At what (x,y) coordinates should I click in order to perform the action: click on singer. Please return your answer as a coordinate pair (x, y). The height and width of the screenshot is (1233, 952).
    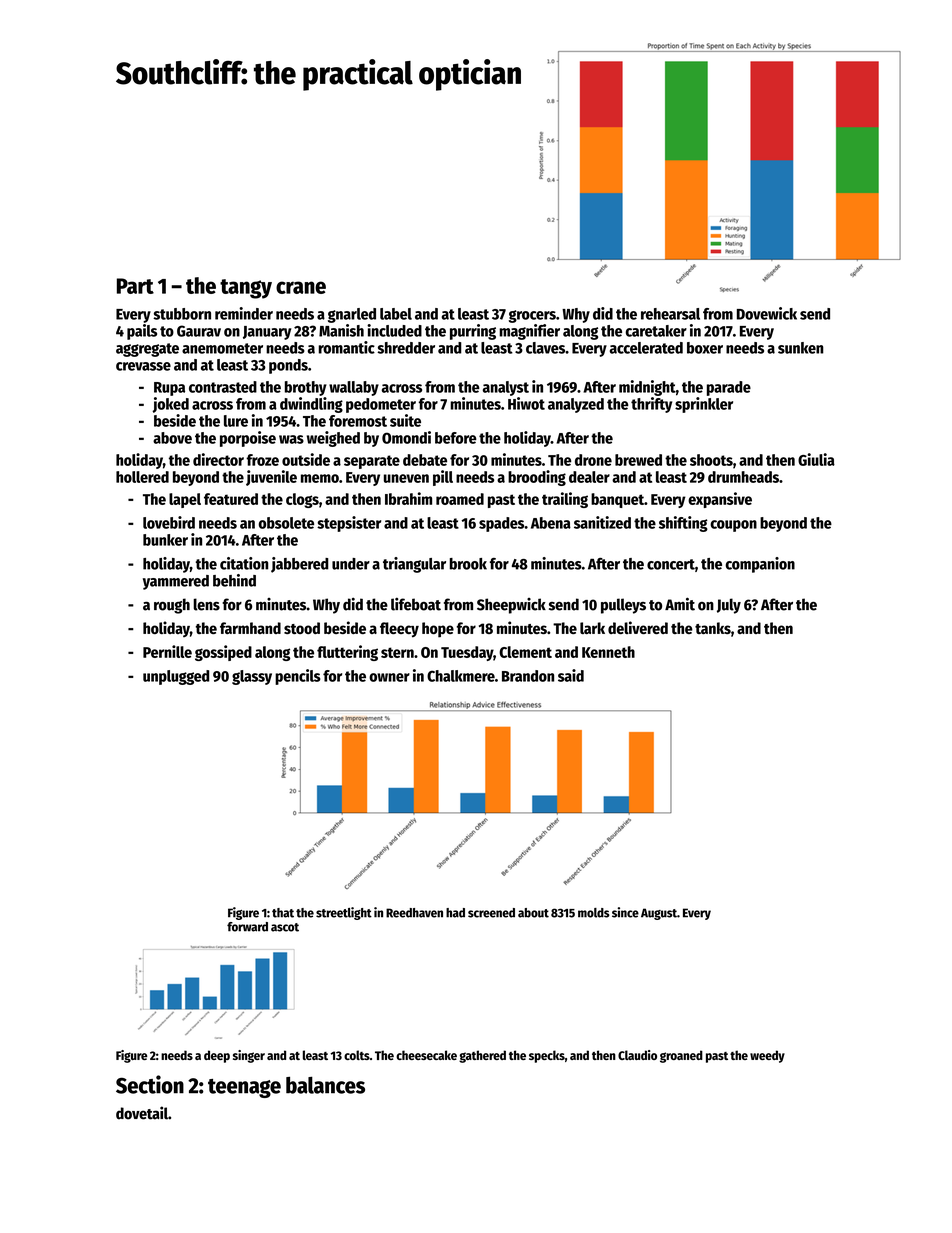
    Looking at the image, I should click on (249, 1056).
